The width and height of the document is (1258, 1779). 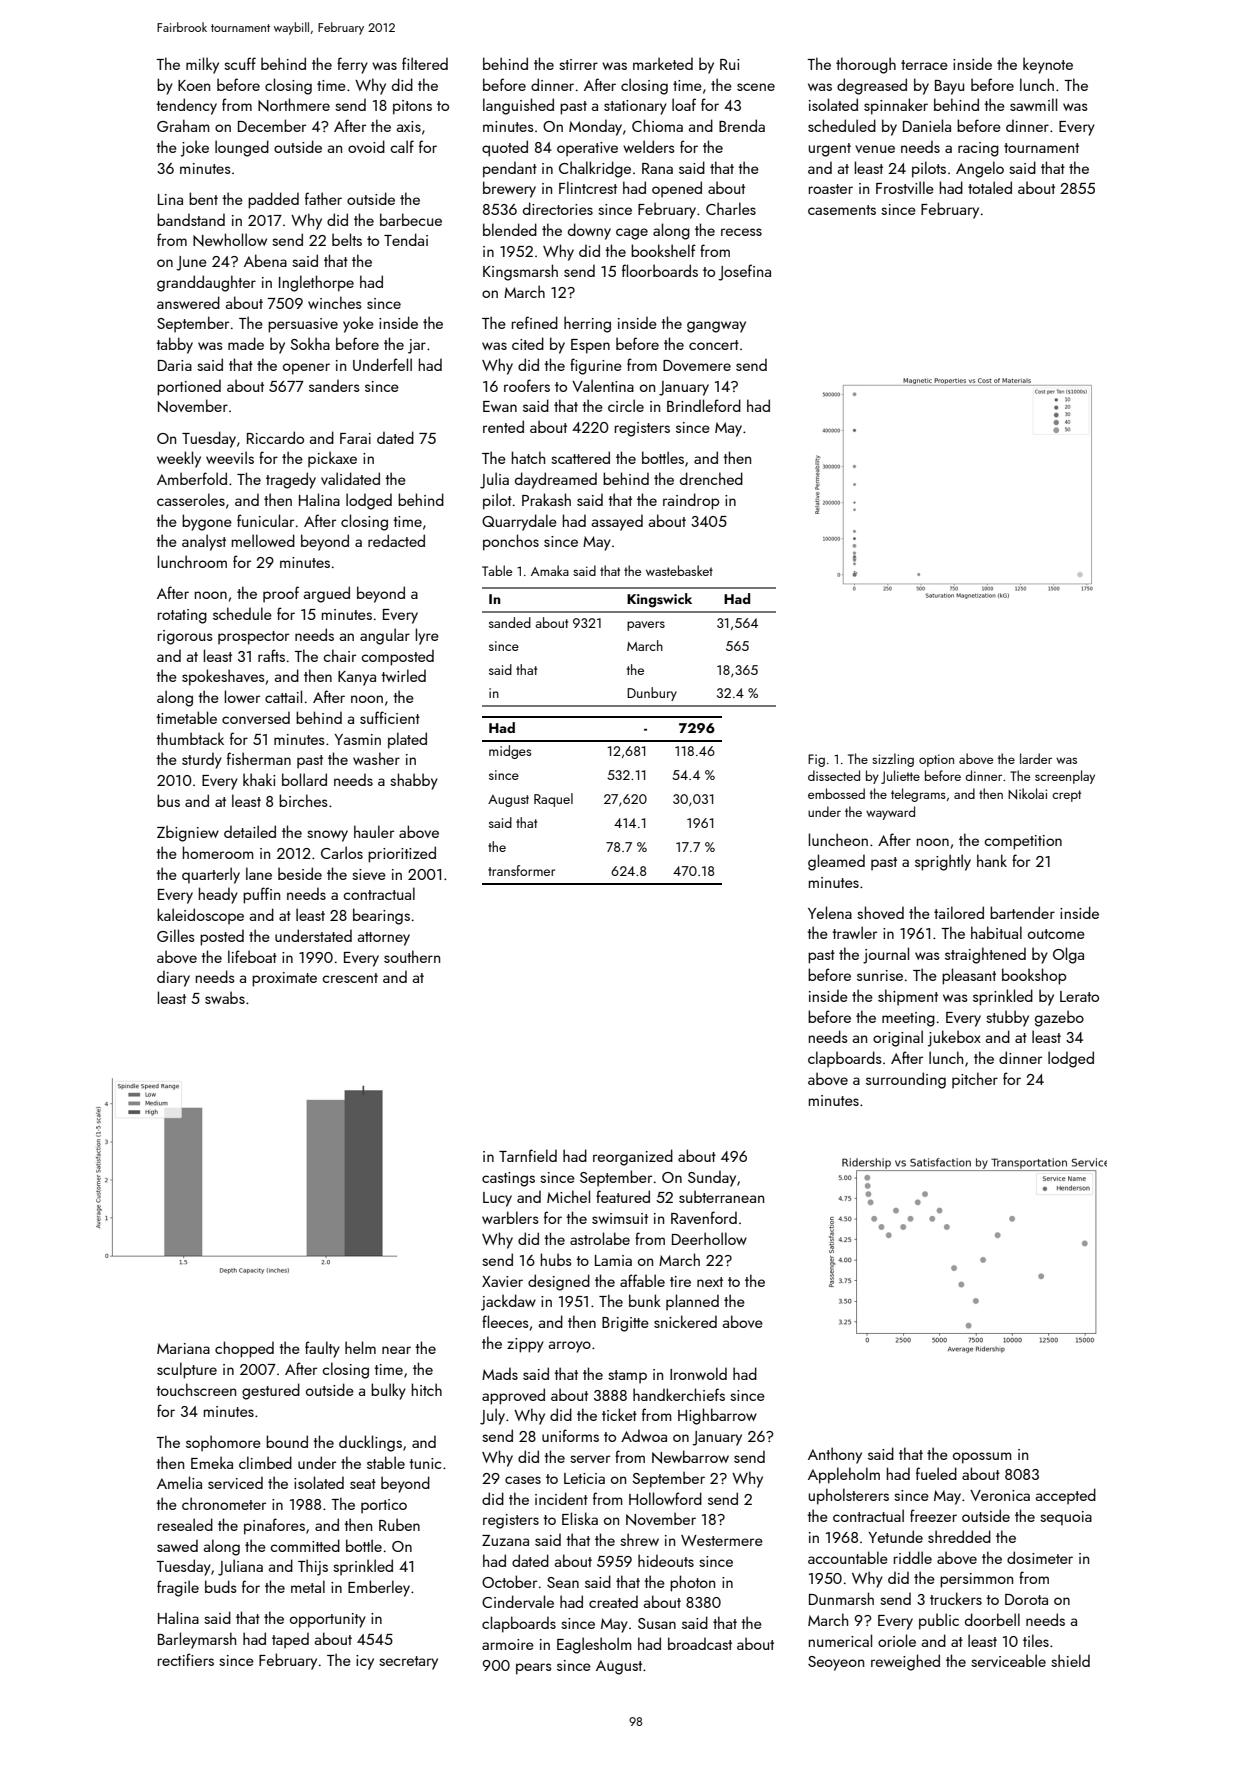 I want to click on straightened, so click(x=985, y=955).
